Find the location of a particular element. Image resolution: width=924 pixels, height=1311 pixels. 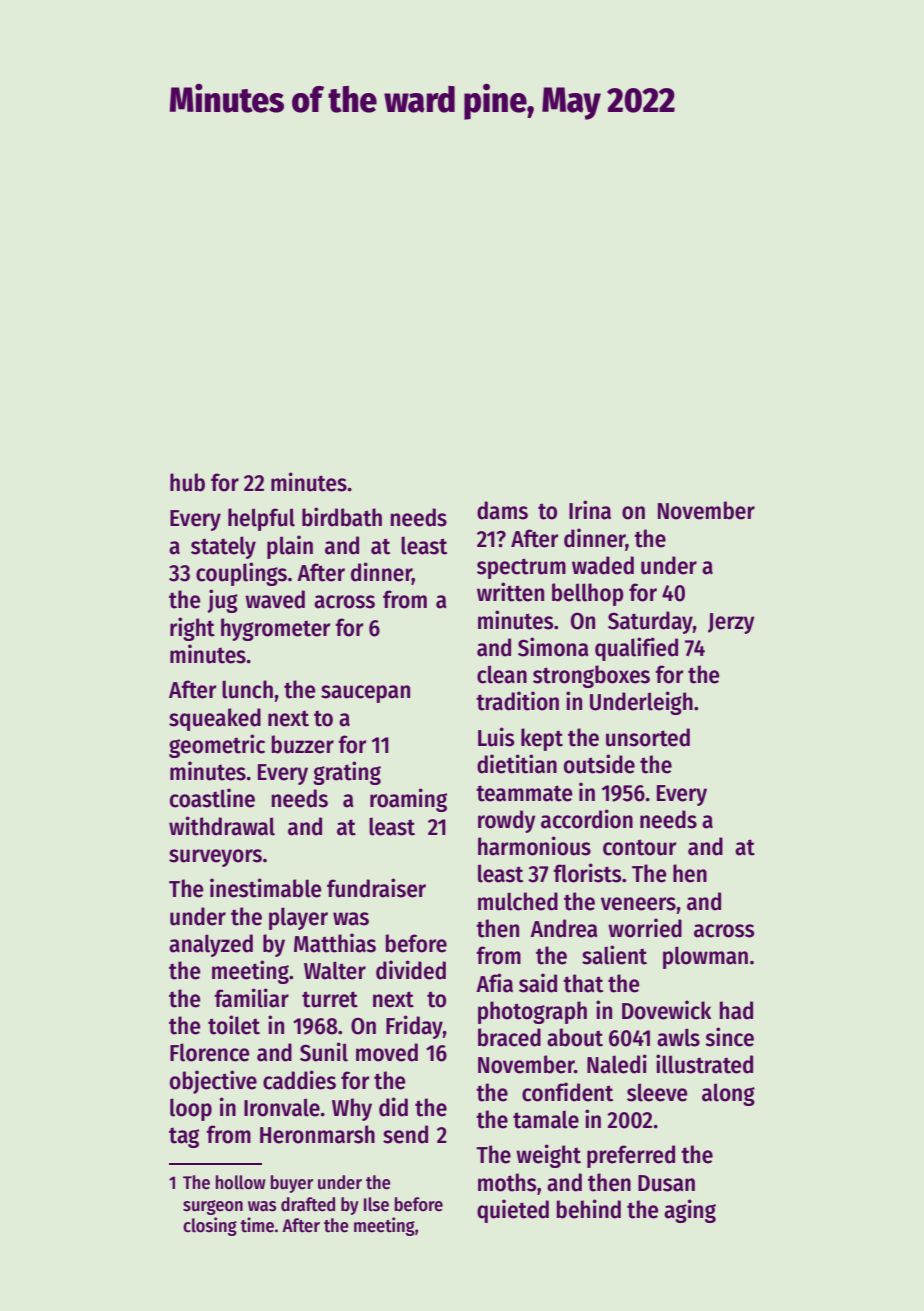

Luis is located at coordinates (496, 737).
